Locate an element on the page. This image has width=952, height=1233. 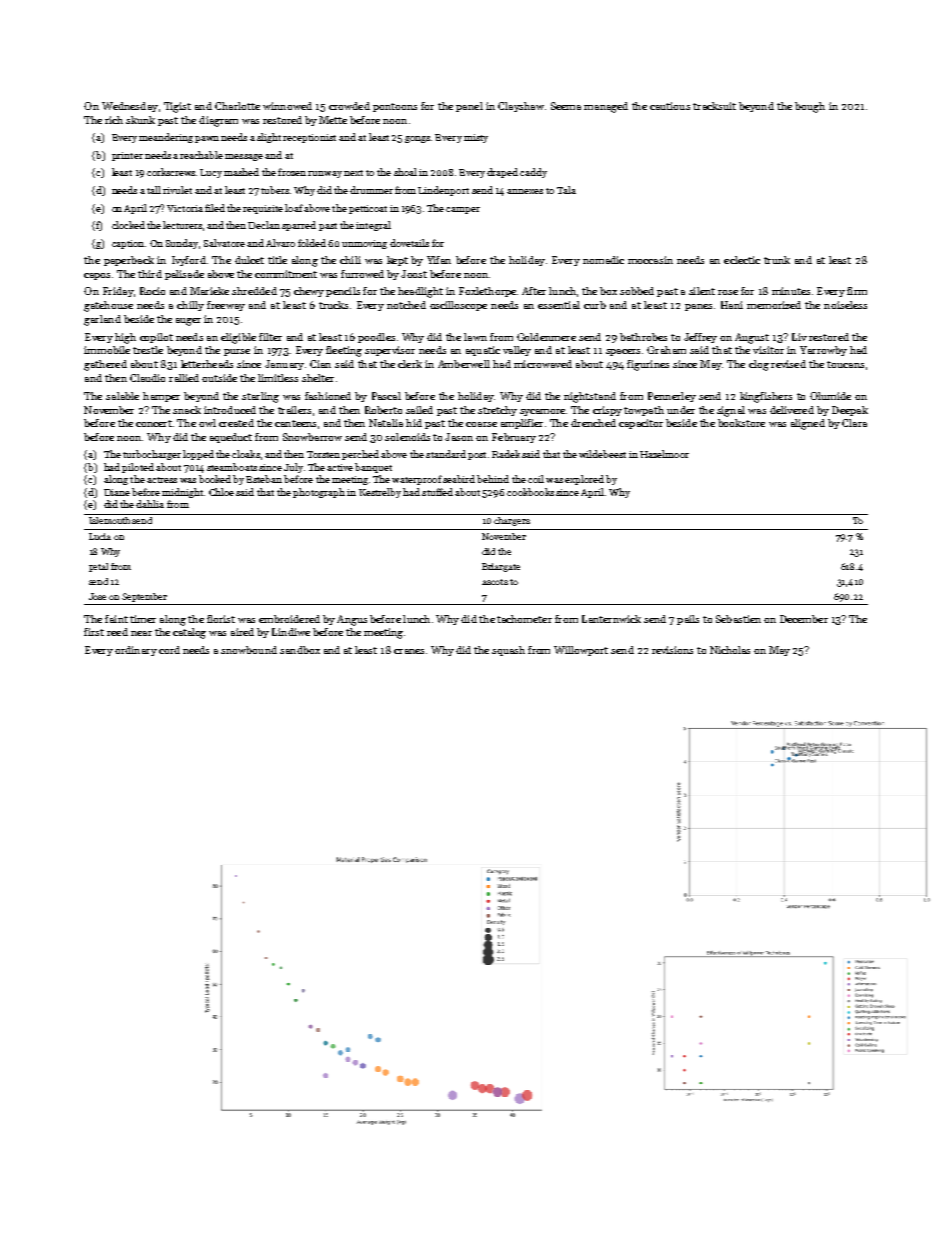
toucans is located at coordinates (845, 364).
